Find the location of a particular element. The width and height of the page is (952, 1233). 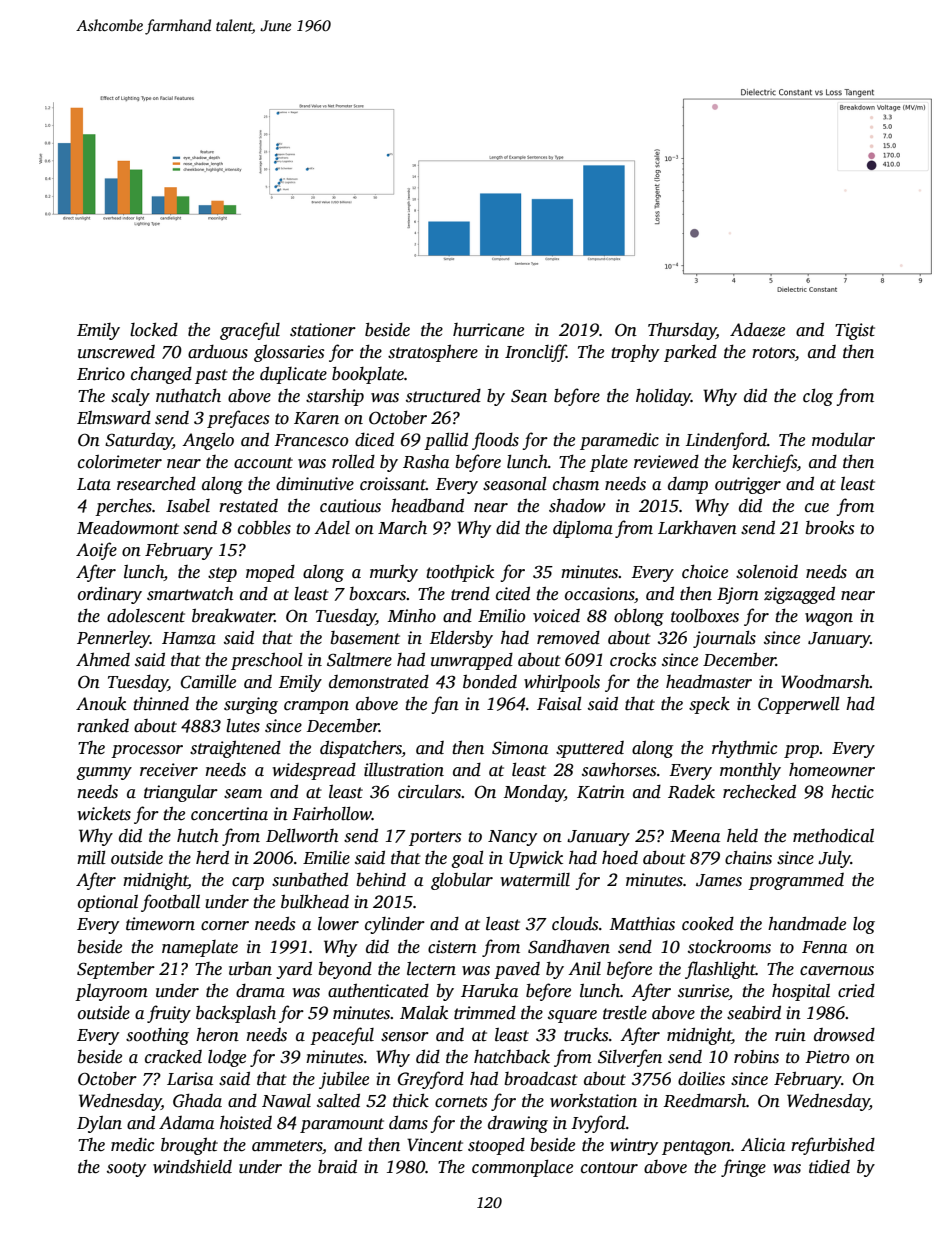

Haruka is located at coordinates (489, 990).
